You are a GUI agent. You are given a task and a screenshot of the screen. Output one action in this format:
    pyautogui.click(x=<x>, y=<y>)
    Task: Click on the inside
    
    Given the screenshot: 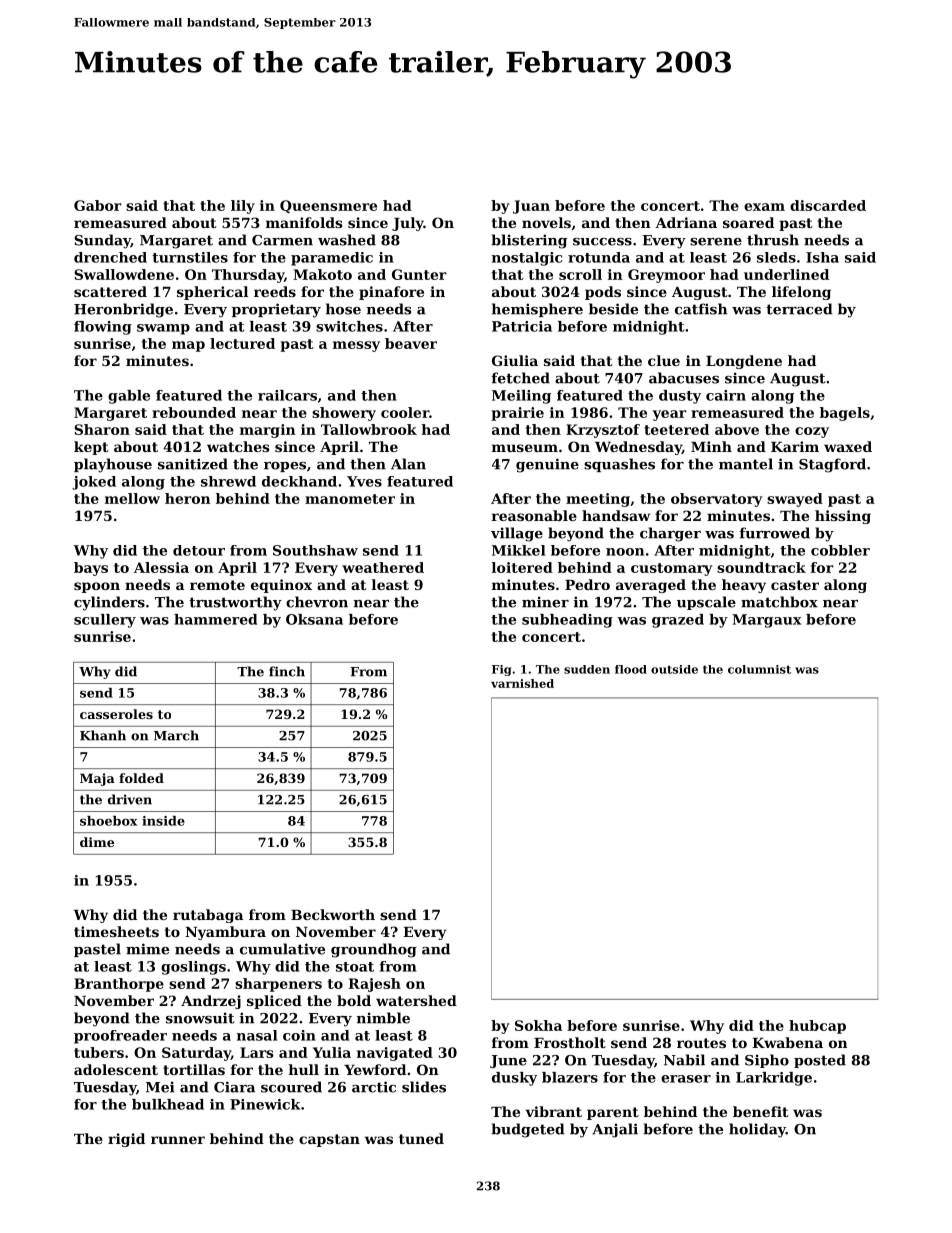 What is the action you would take?
    pyautogui.click(x=163, y=821)
